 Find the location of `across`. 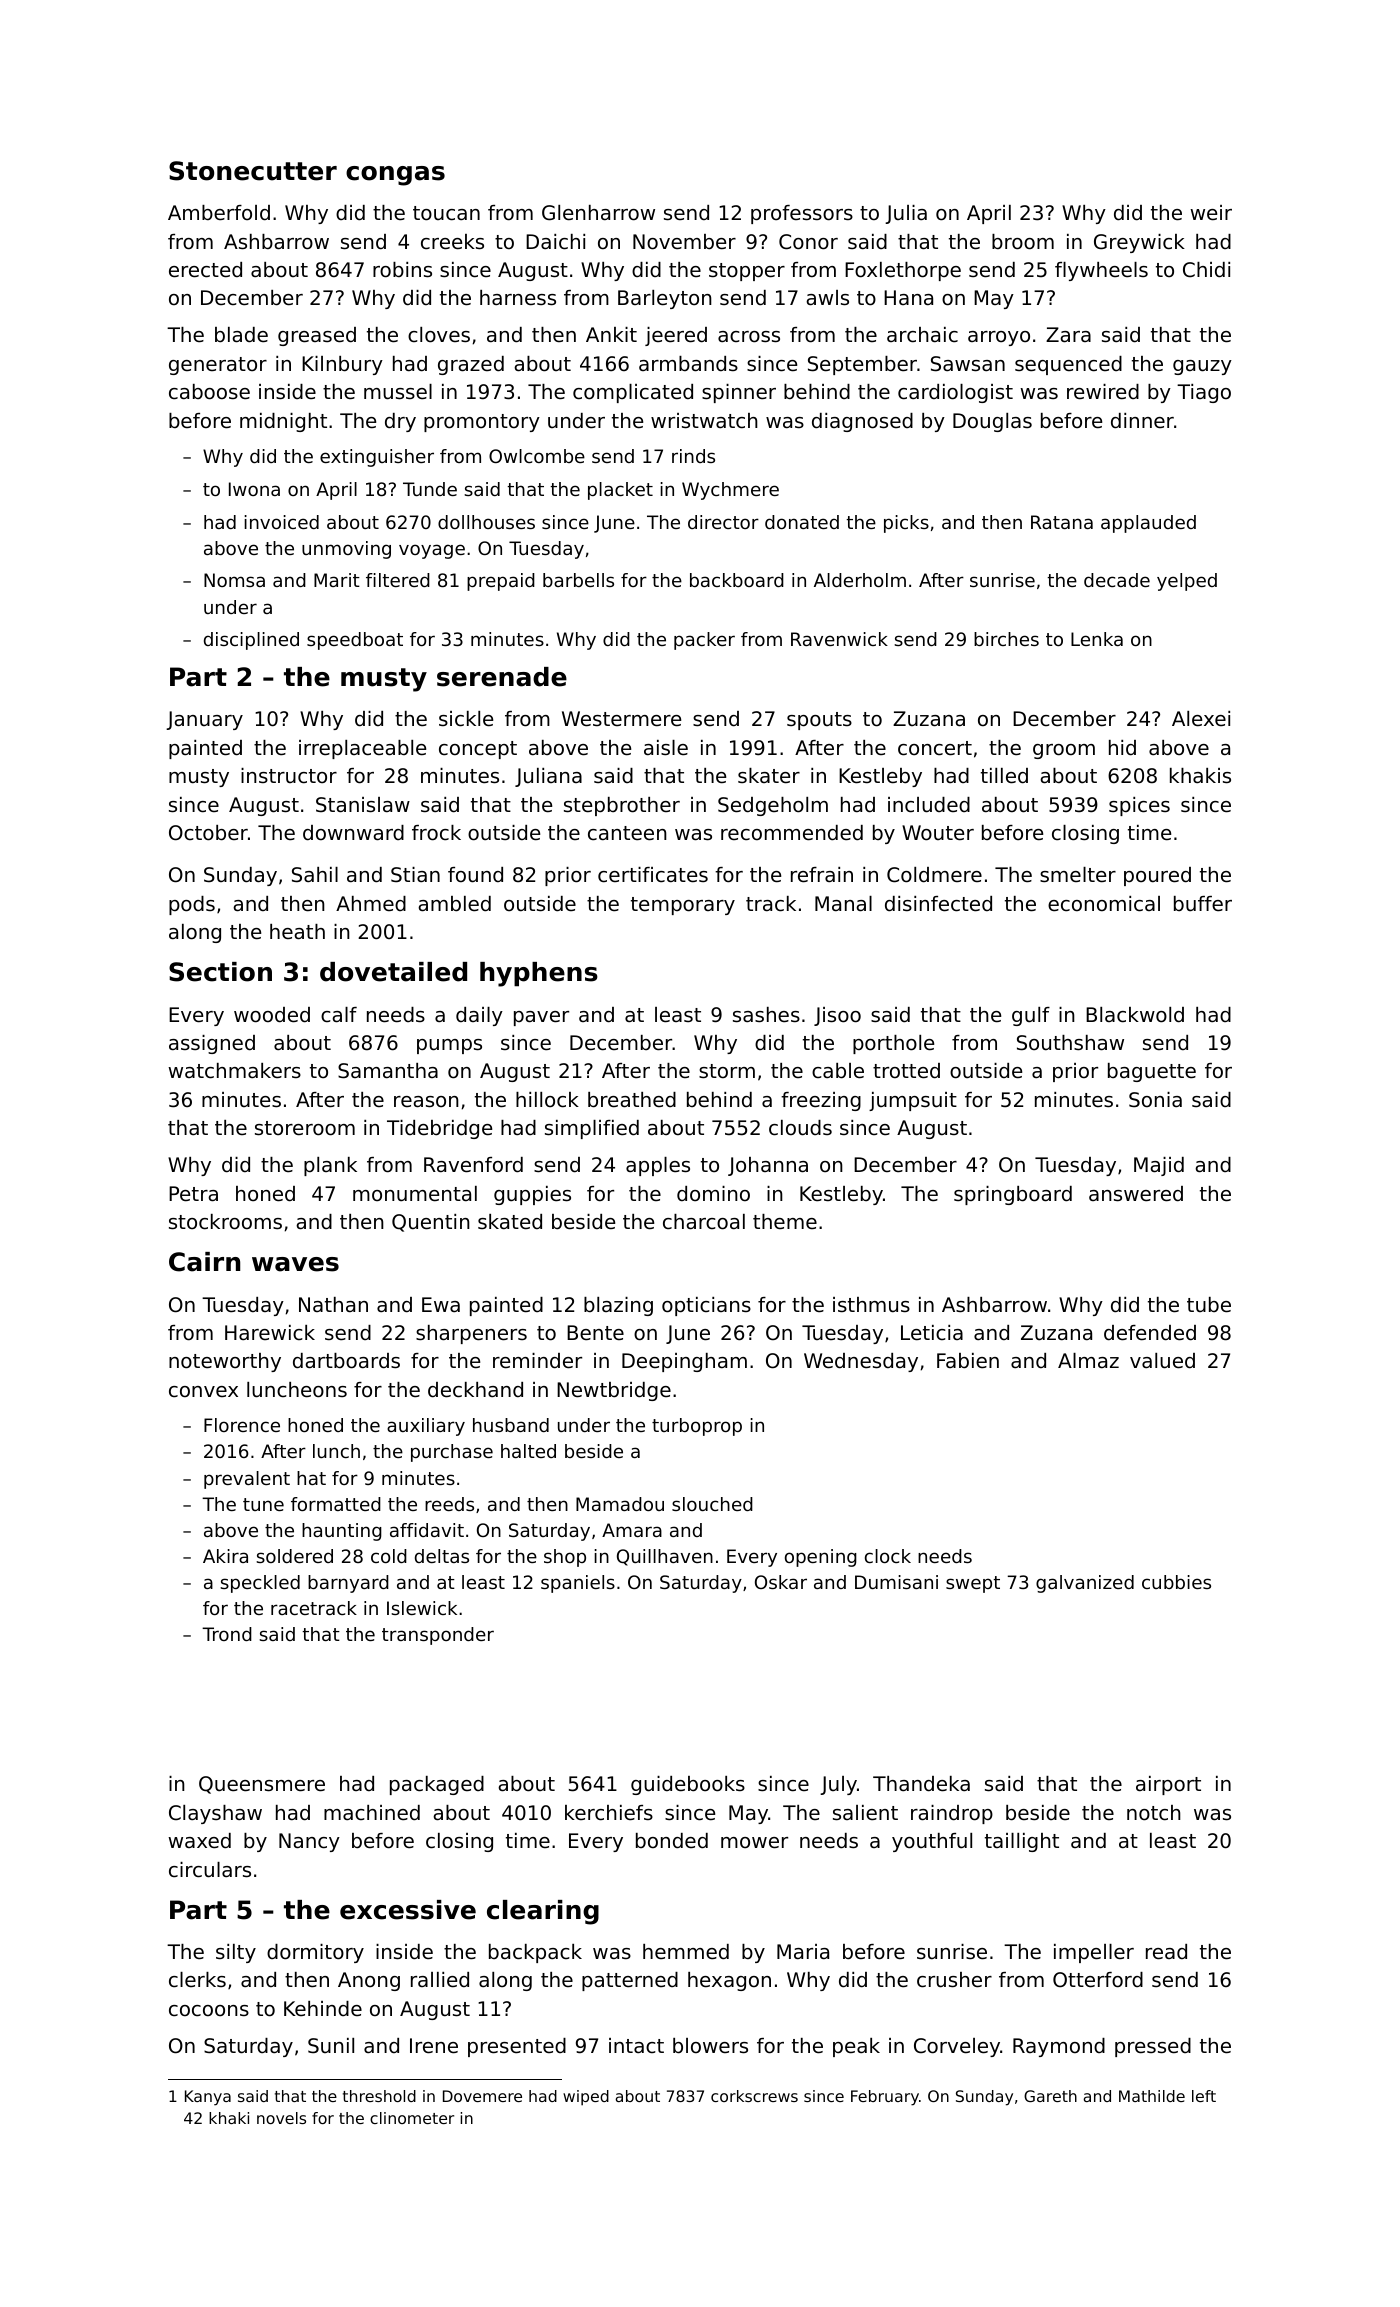

across is located at coordinates (749, 337).
